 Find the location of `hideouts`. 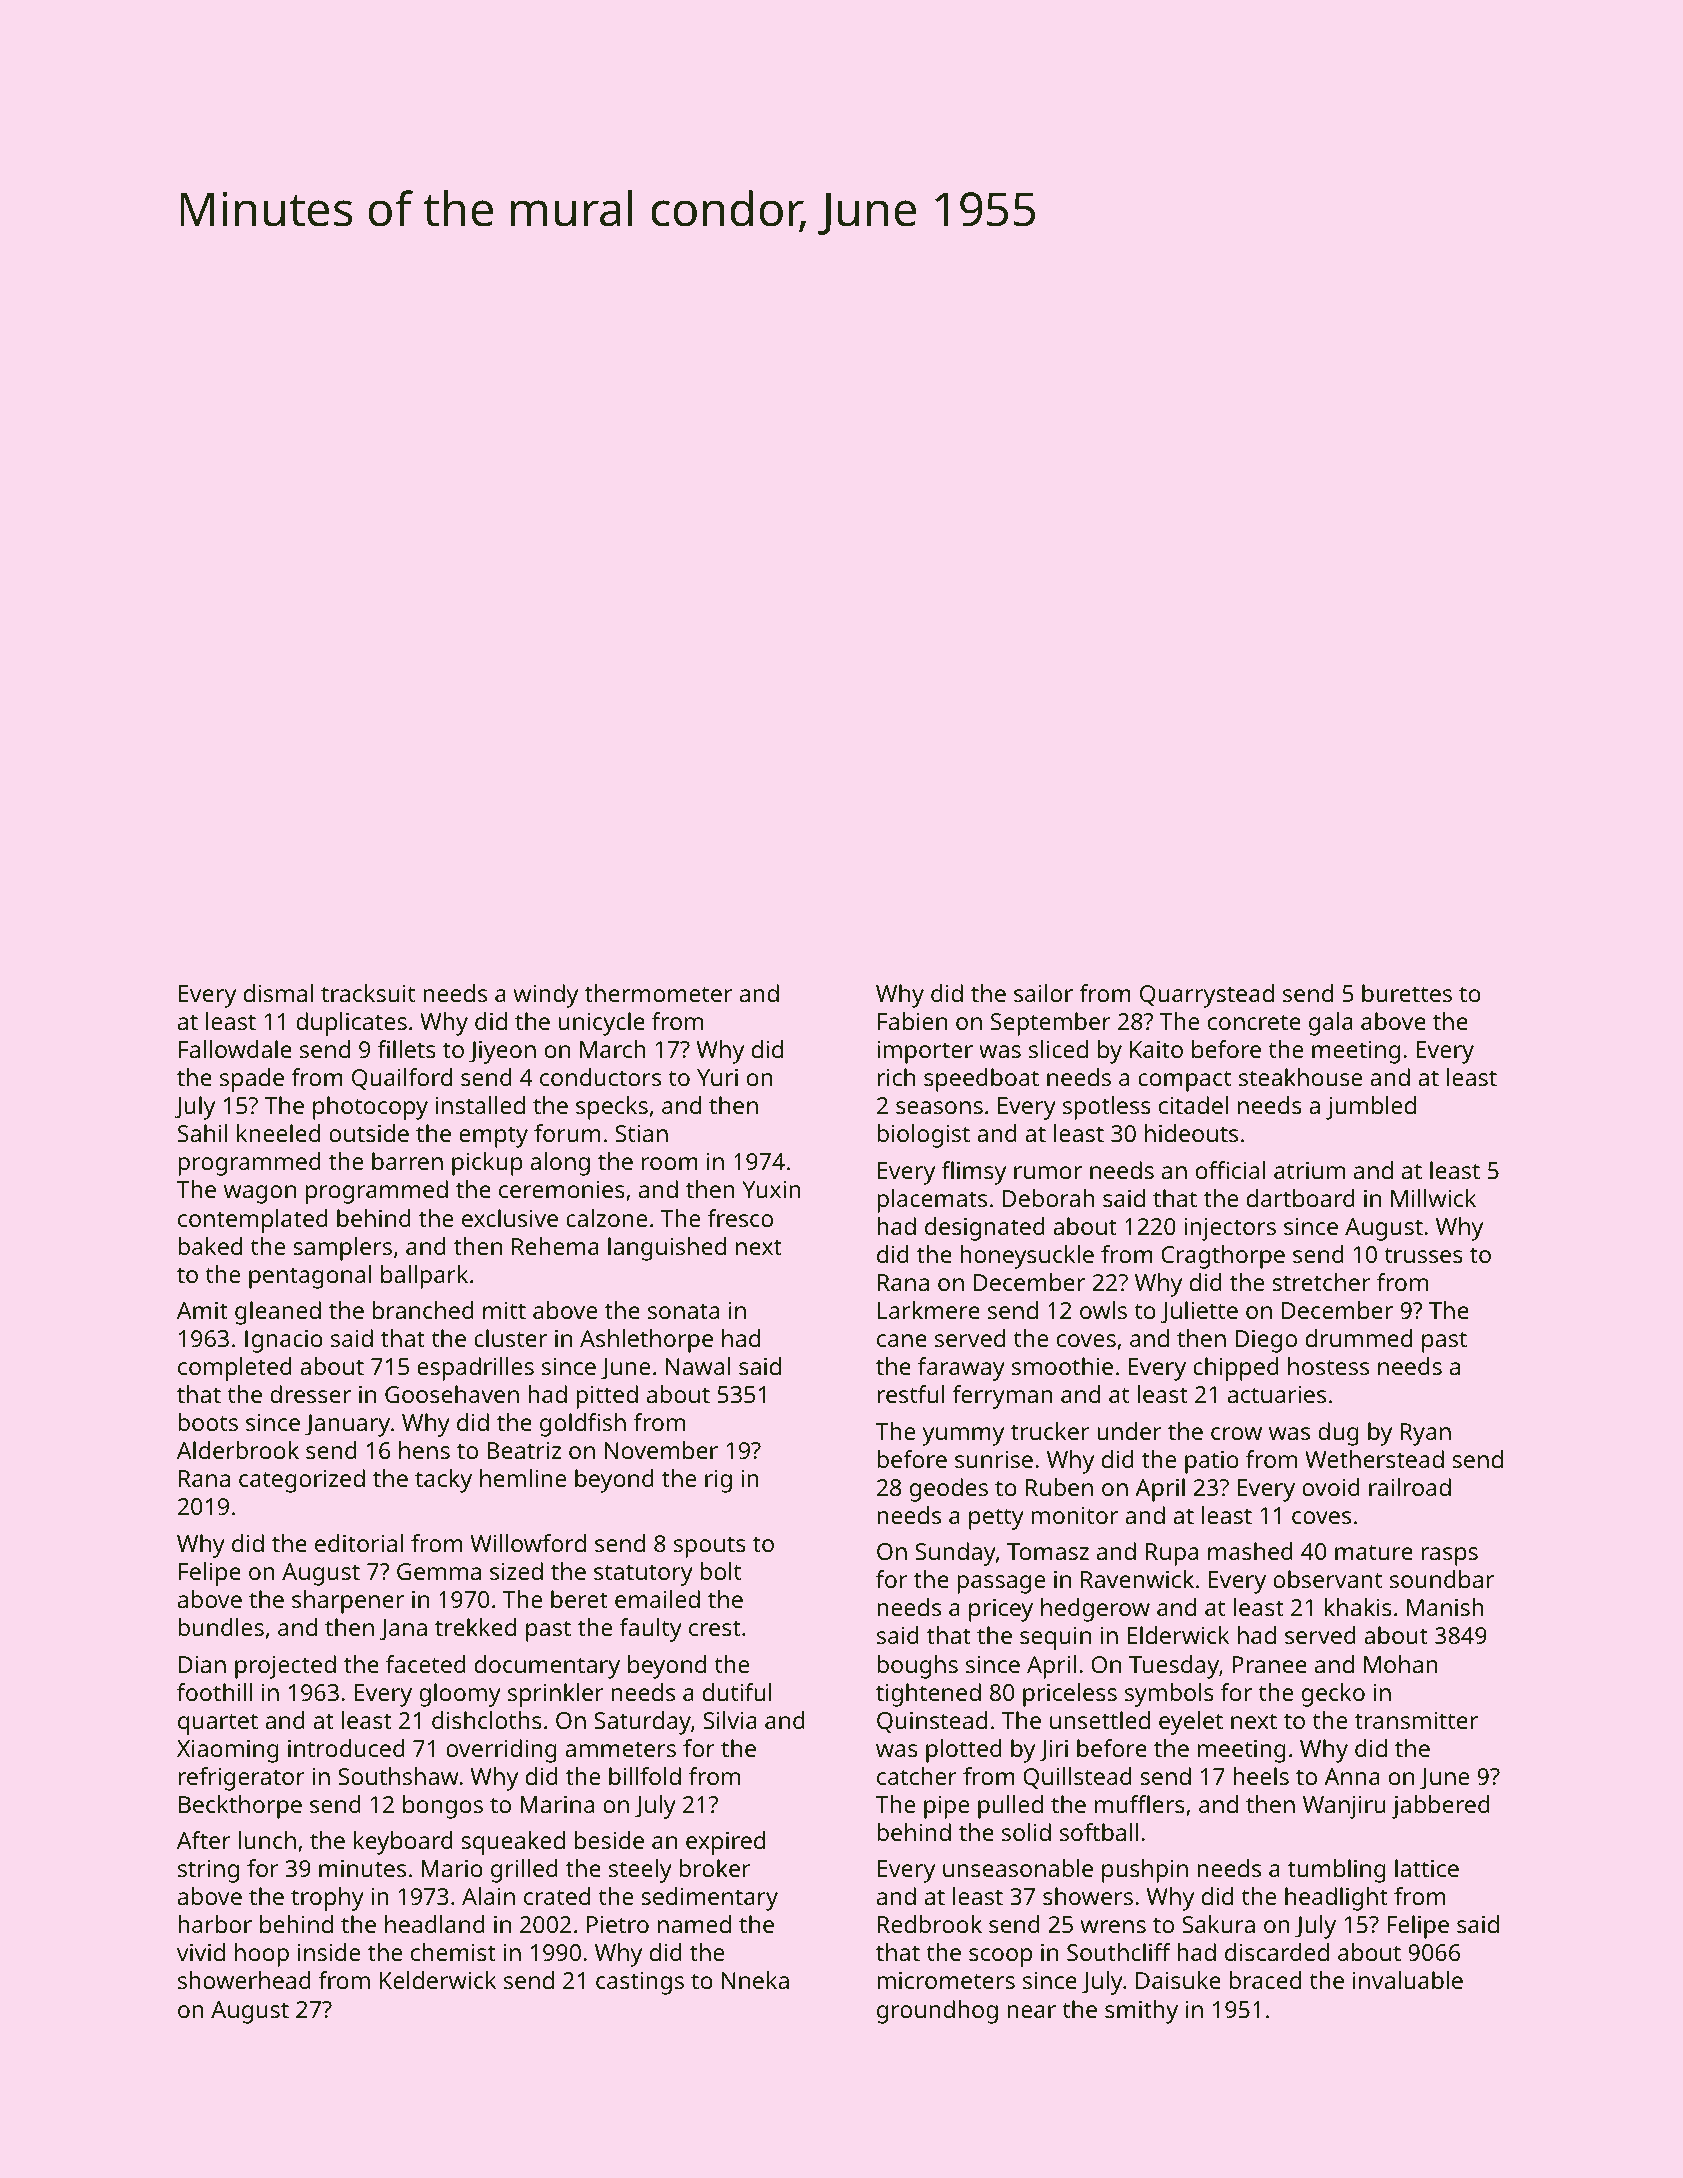

hideouts is located at coordinates (1191, 1133).
